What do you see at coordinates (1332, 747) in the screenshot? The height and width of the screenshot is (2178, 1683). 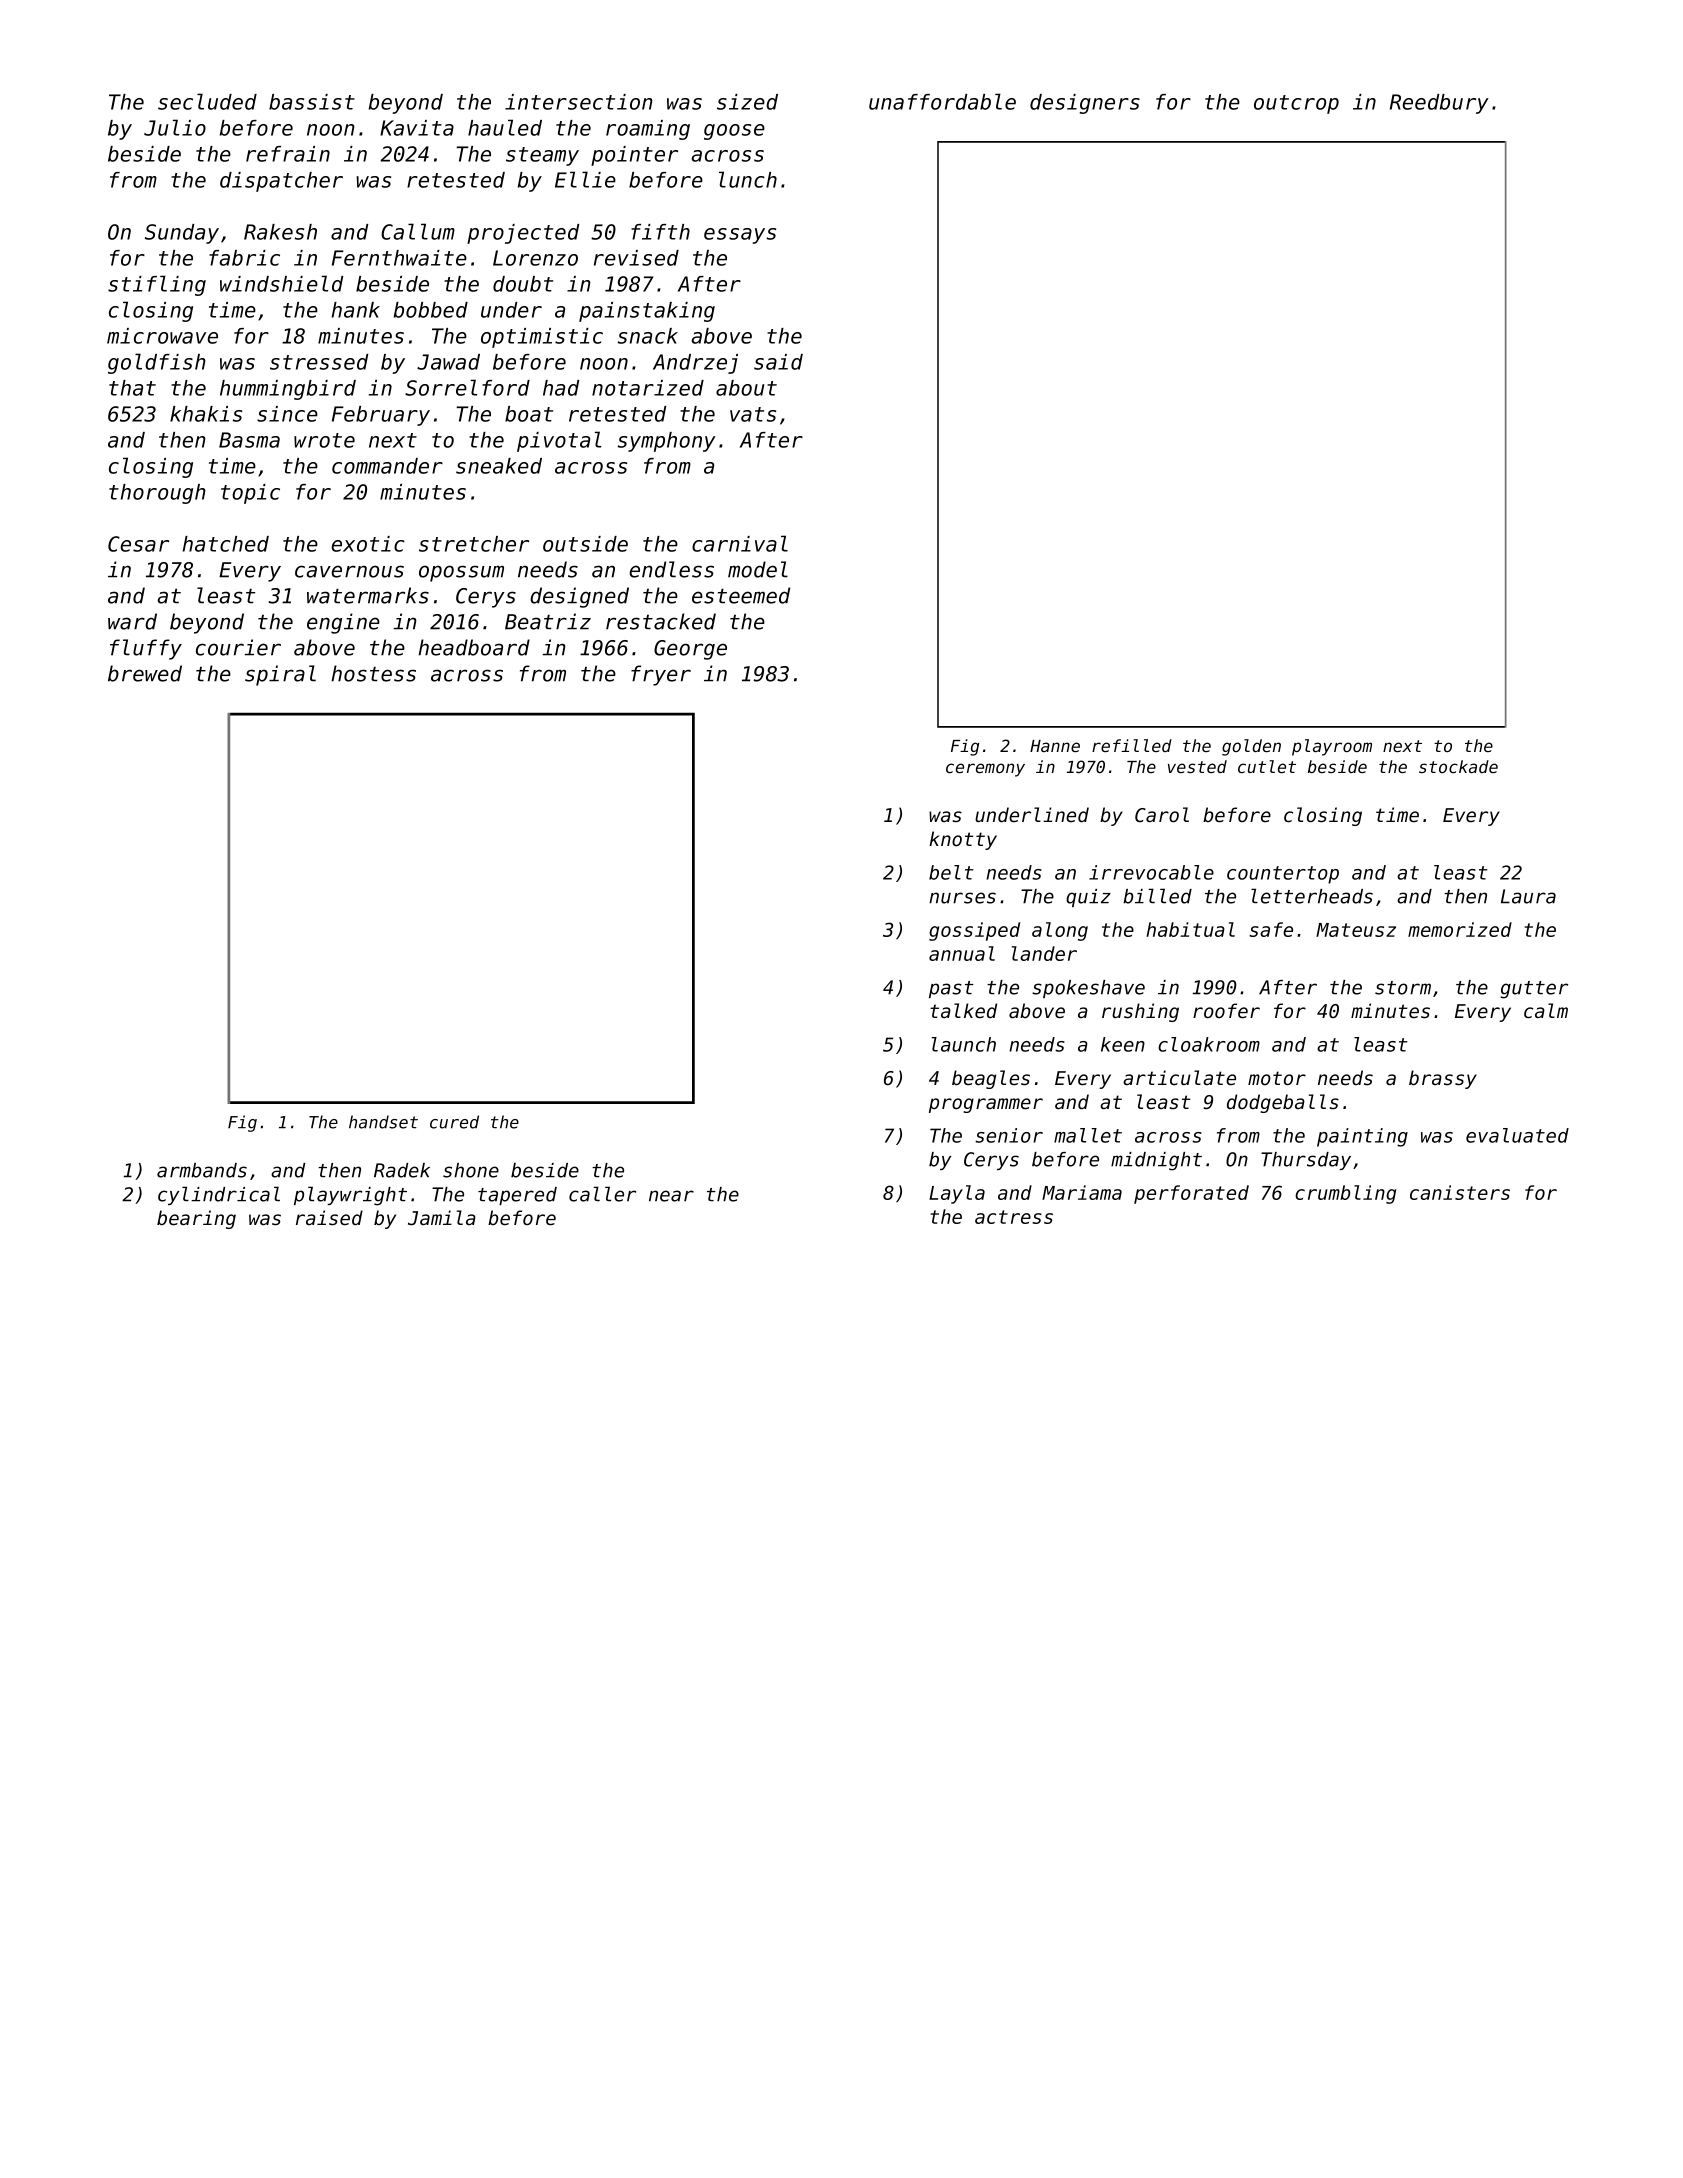 I see `playroom` at bounding box center [1332, 747].
